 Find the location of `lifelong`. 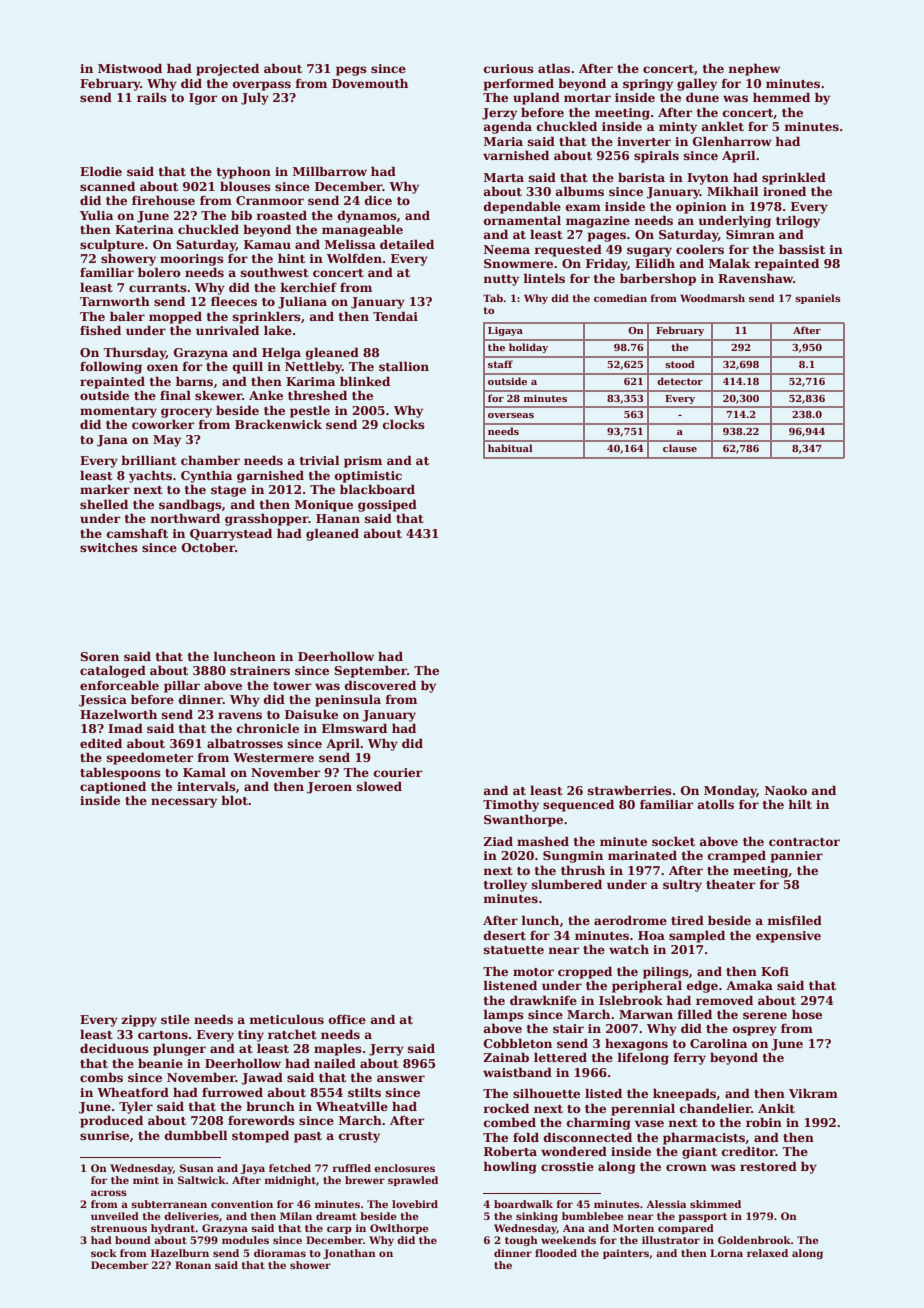

lifelong is located at coordinates (643, 1058).
